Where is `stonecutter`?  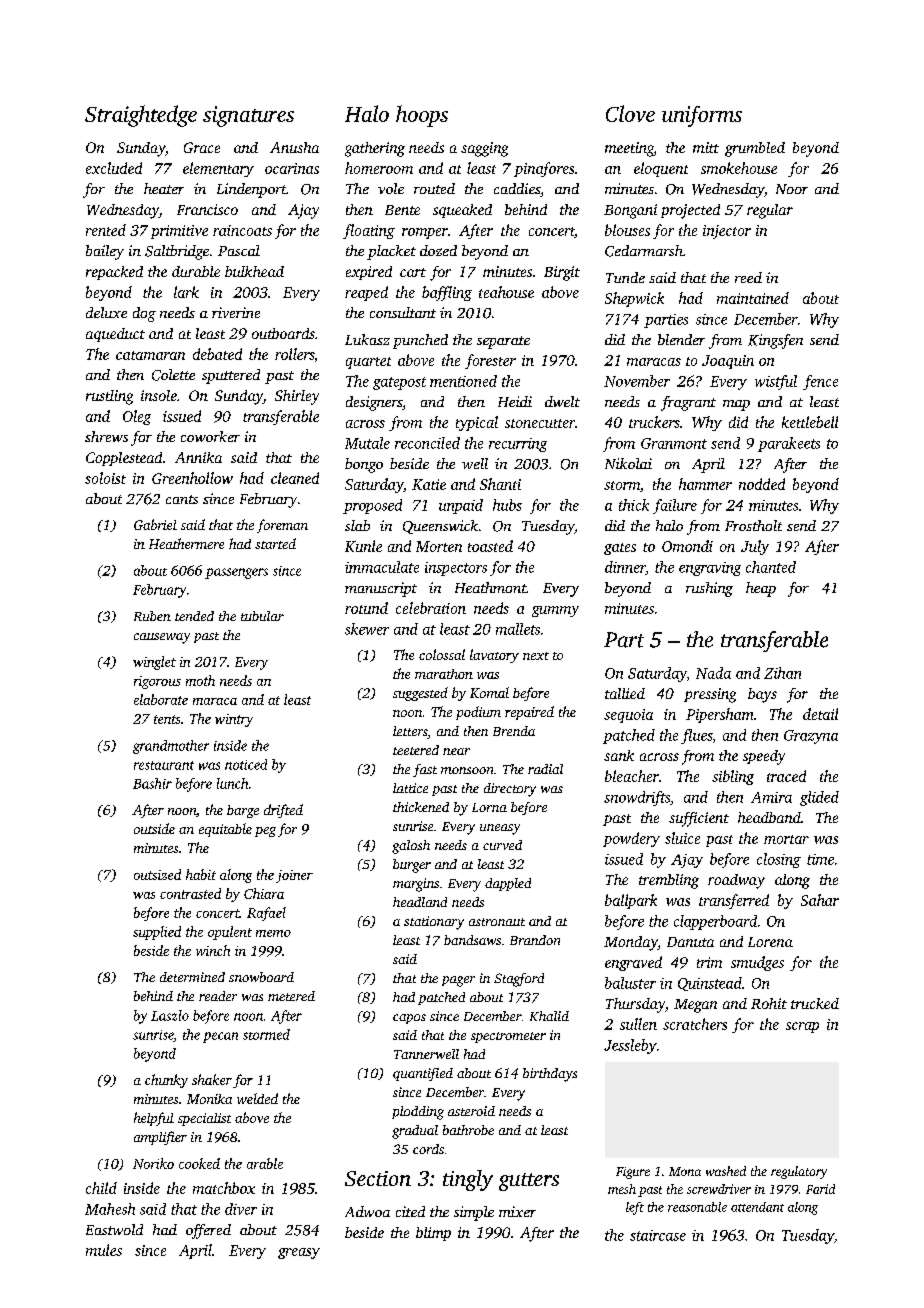 stonecutter is located at coordinates (540, 423).
